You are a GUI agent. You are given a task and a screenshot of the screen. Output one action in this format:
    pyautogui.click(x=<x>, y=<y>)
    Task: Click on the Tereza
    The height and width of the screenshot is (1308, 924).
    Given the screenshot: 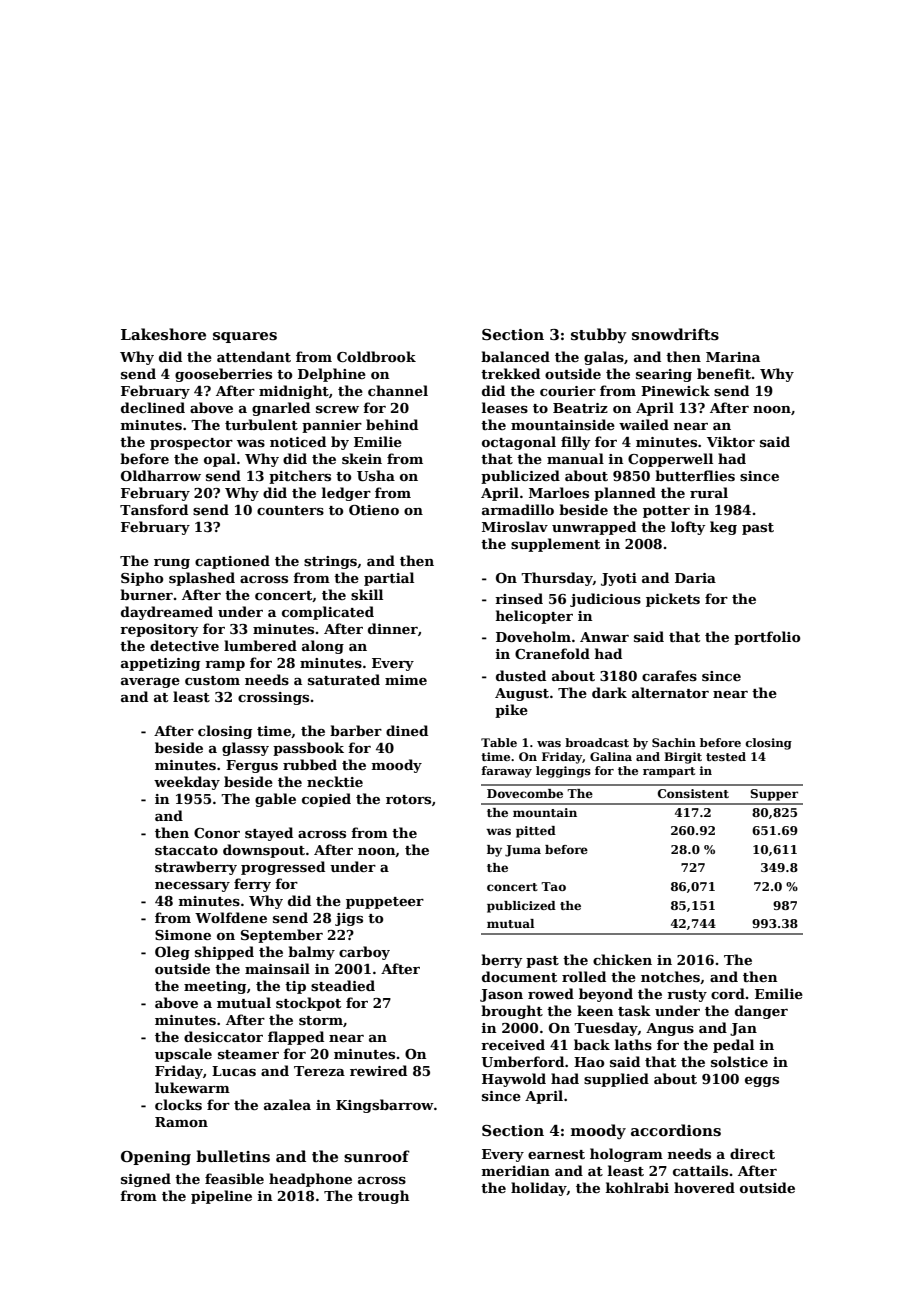 What is the action you would take?
    pyautogui.click(x=319, y=1071)
